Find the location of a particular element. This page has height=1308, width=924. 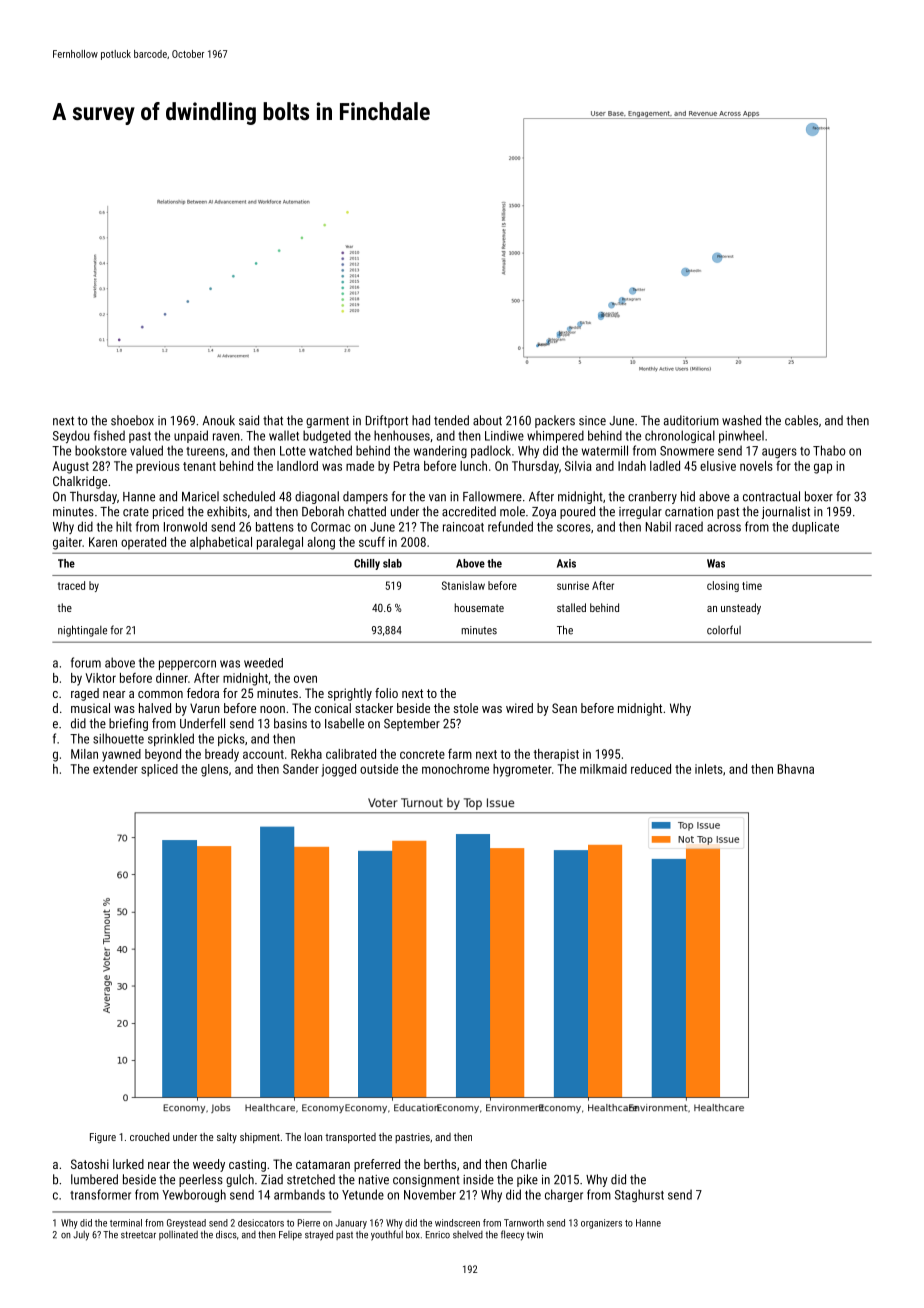

twin is located at coordinates (535, 1235).
